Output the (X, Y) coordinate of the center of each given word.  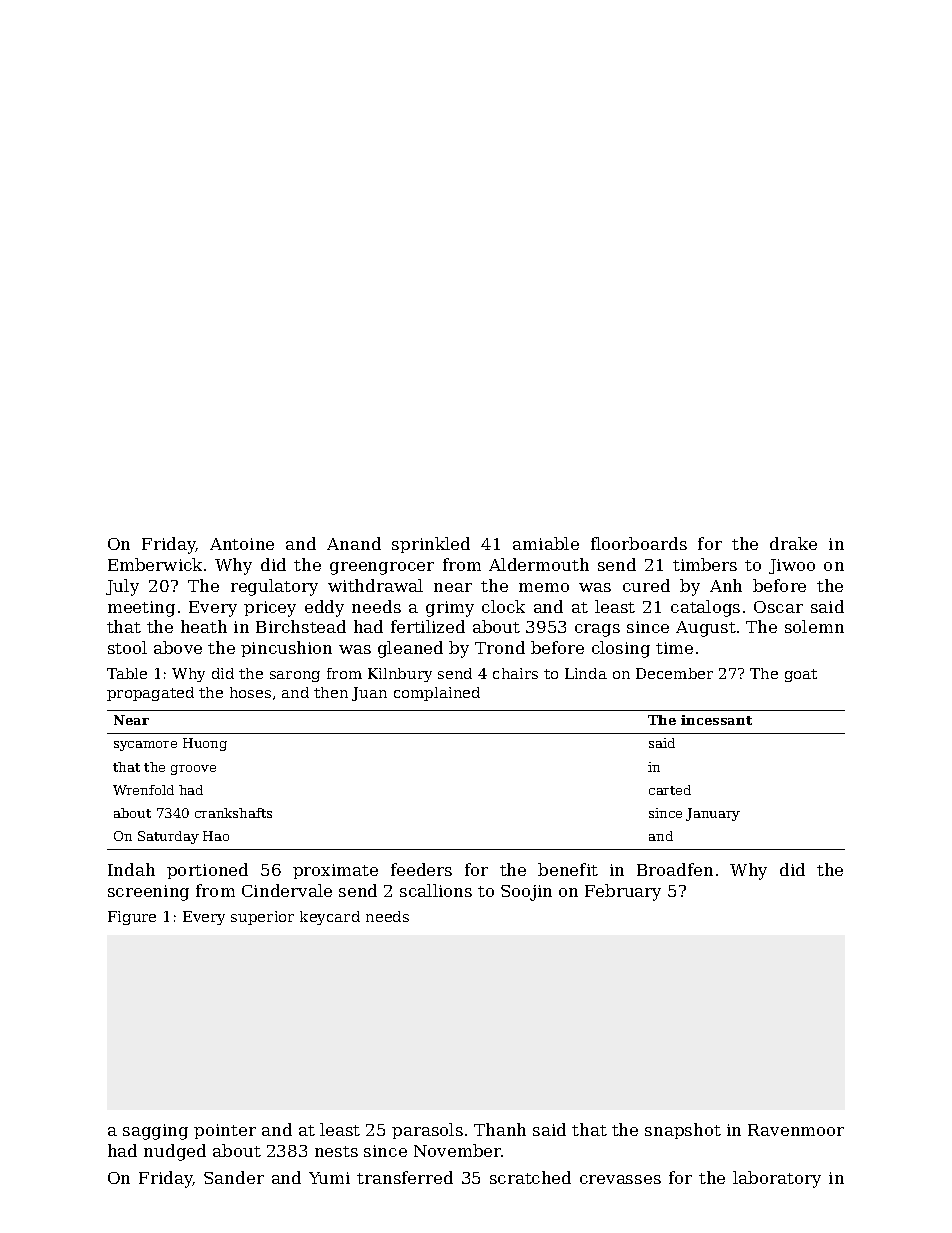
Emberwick (155, 564)
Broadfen (675, 869)
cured (646, 585)
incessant (716, 720)
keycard (330, 918)
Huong (205, 744)
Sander (234, 1177)
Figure (132, 918)
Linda (586, 673)
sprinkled (431, 545)
